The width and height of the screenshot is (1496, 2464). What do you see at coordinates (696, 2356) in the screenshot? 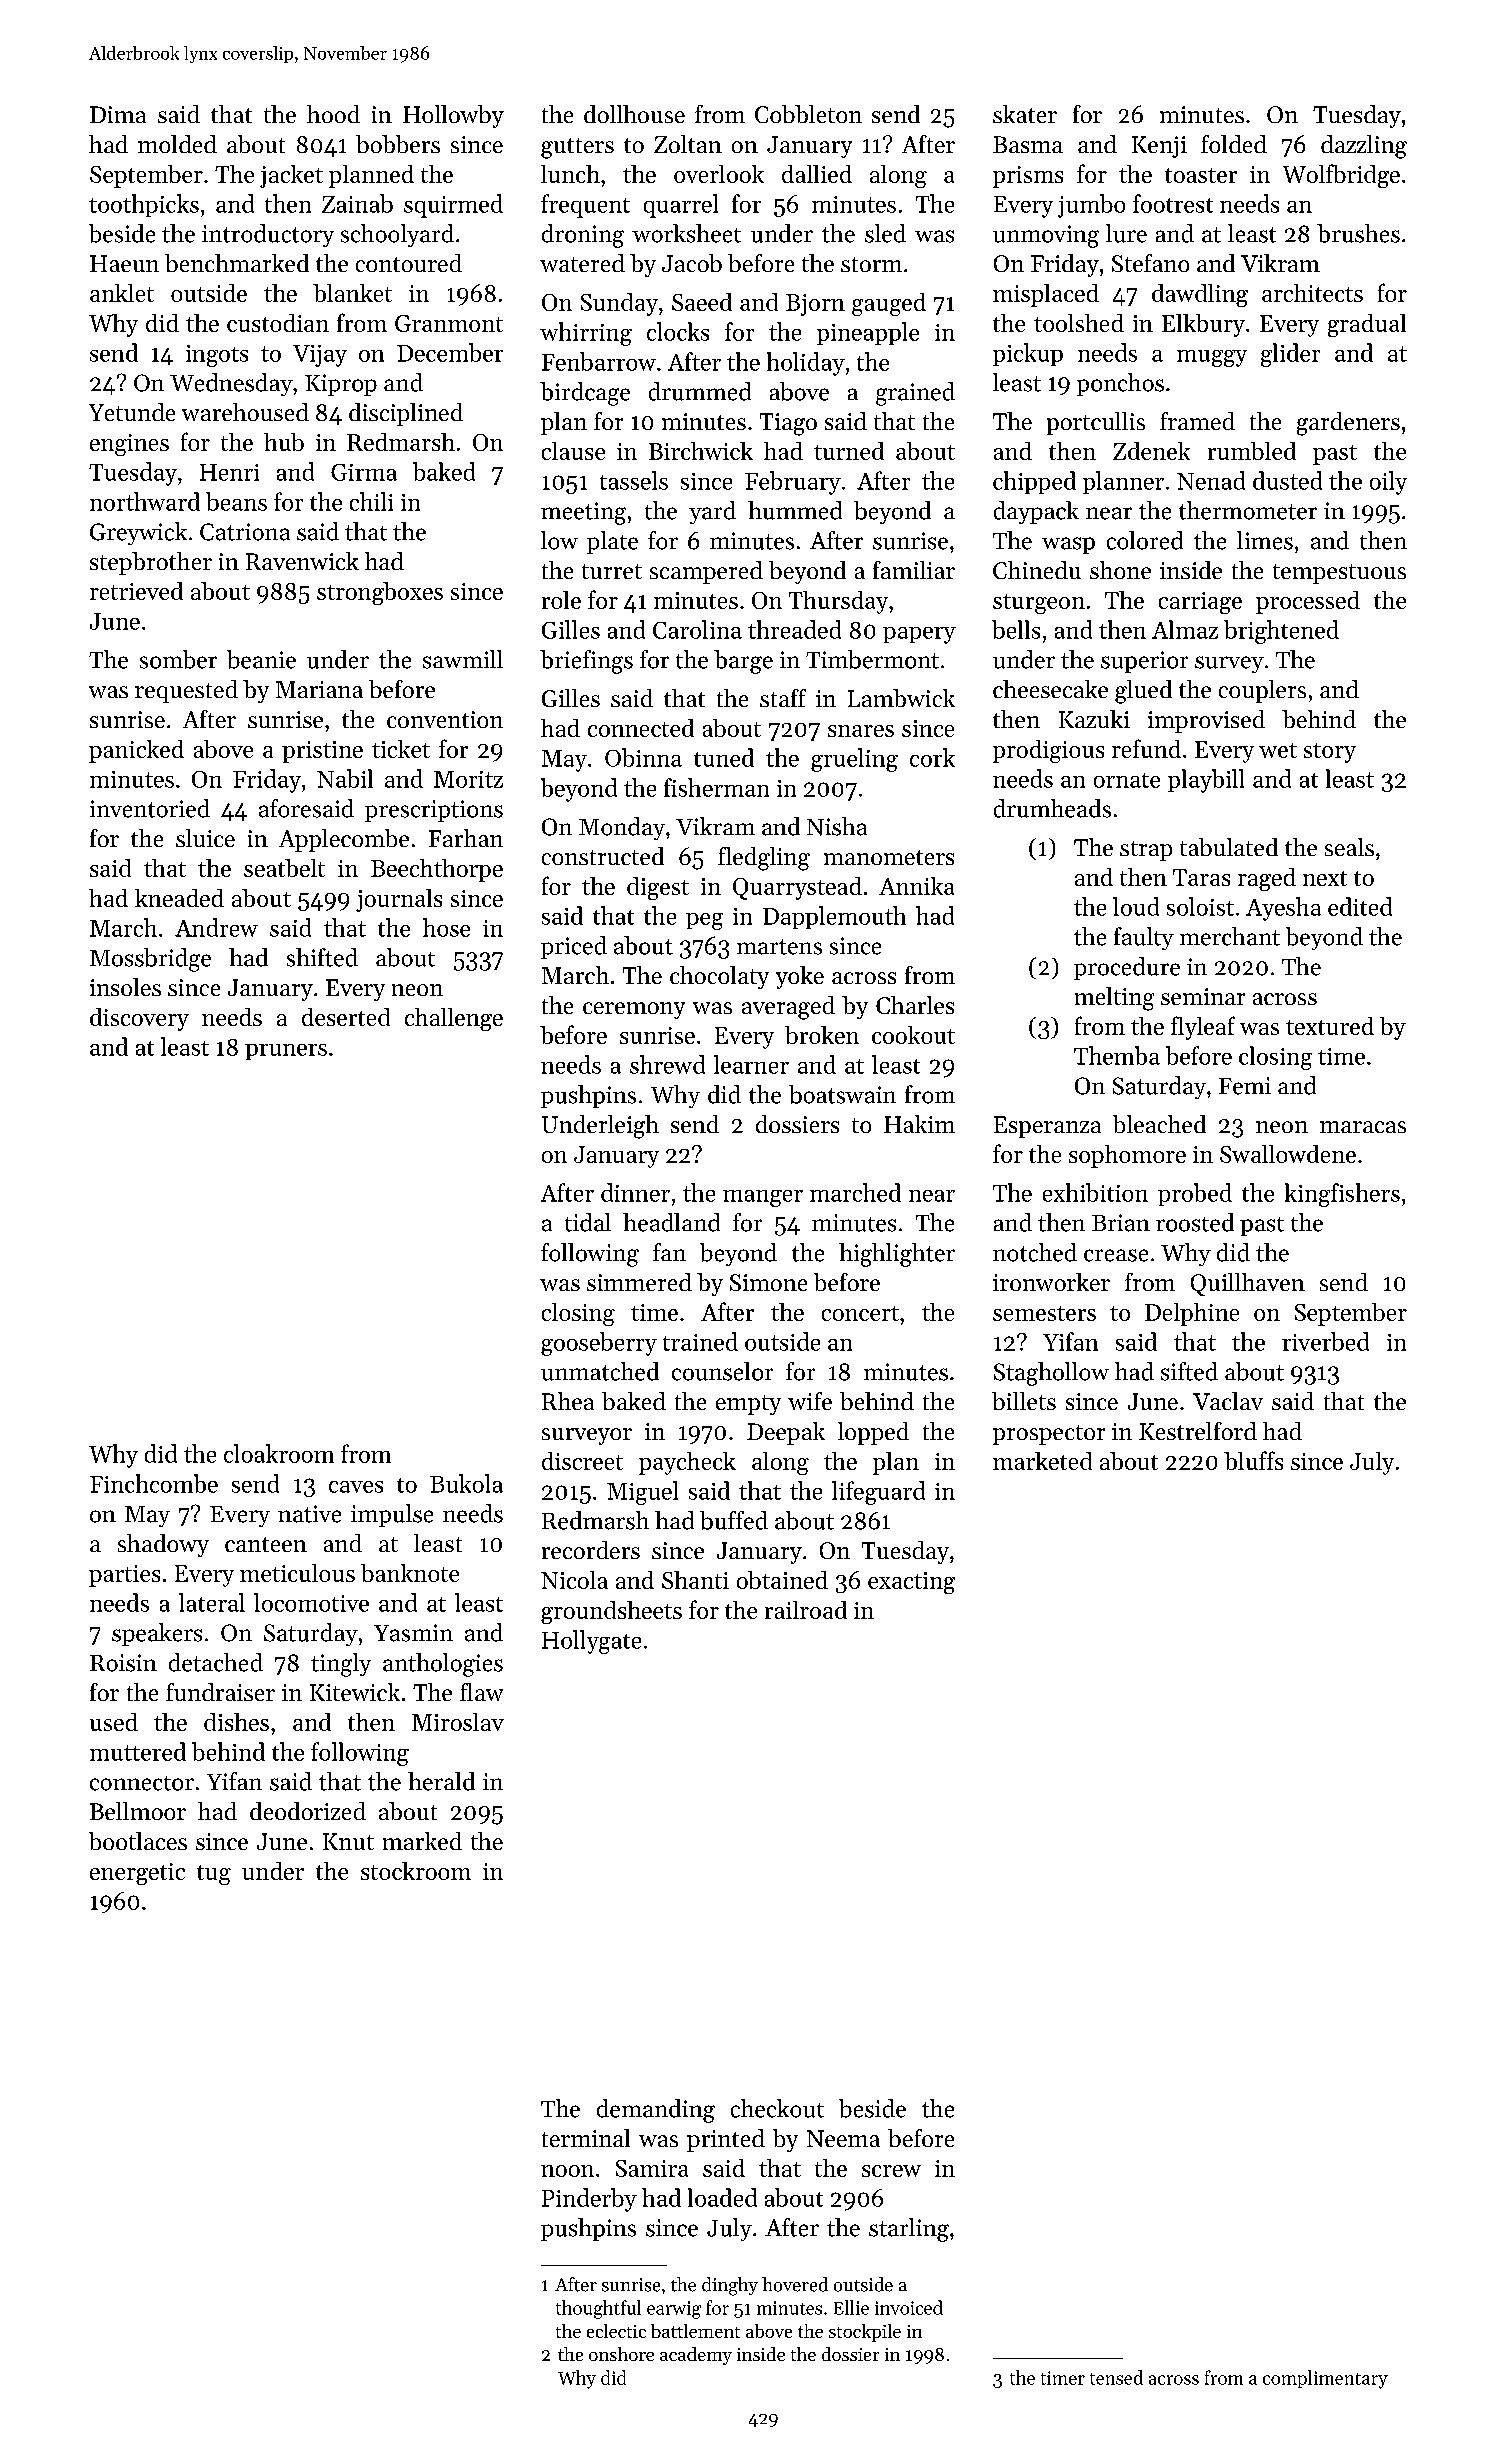
I see `academy` at bounding box center [696, 2356].
